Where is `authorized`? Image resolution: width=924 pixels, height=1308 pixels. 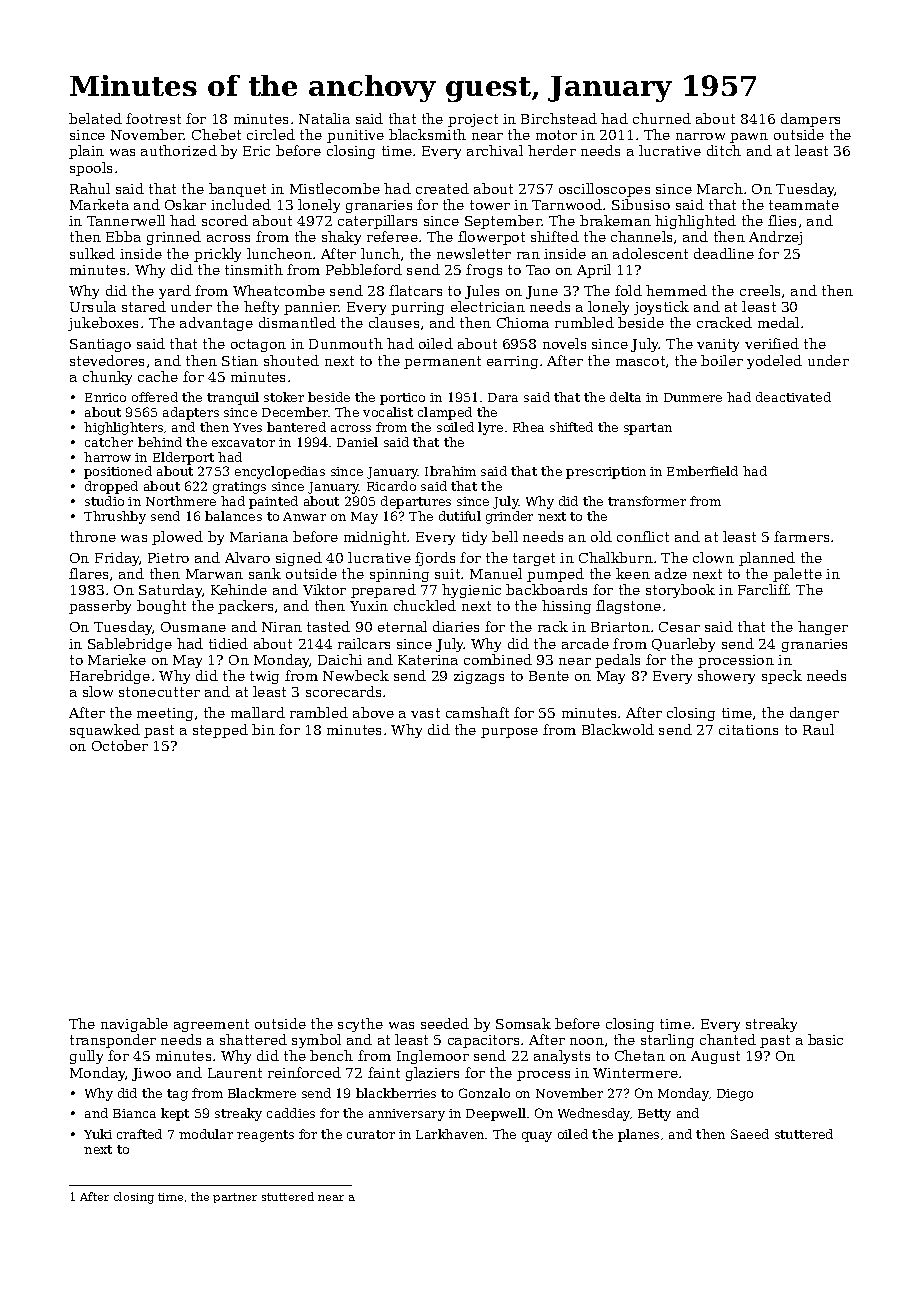
authorized is located at coordinates (179, 150).
